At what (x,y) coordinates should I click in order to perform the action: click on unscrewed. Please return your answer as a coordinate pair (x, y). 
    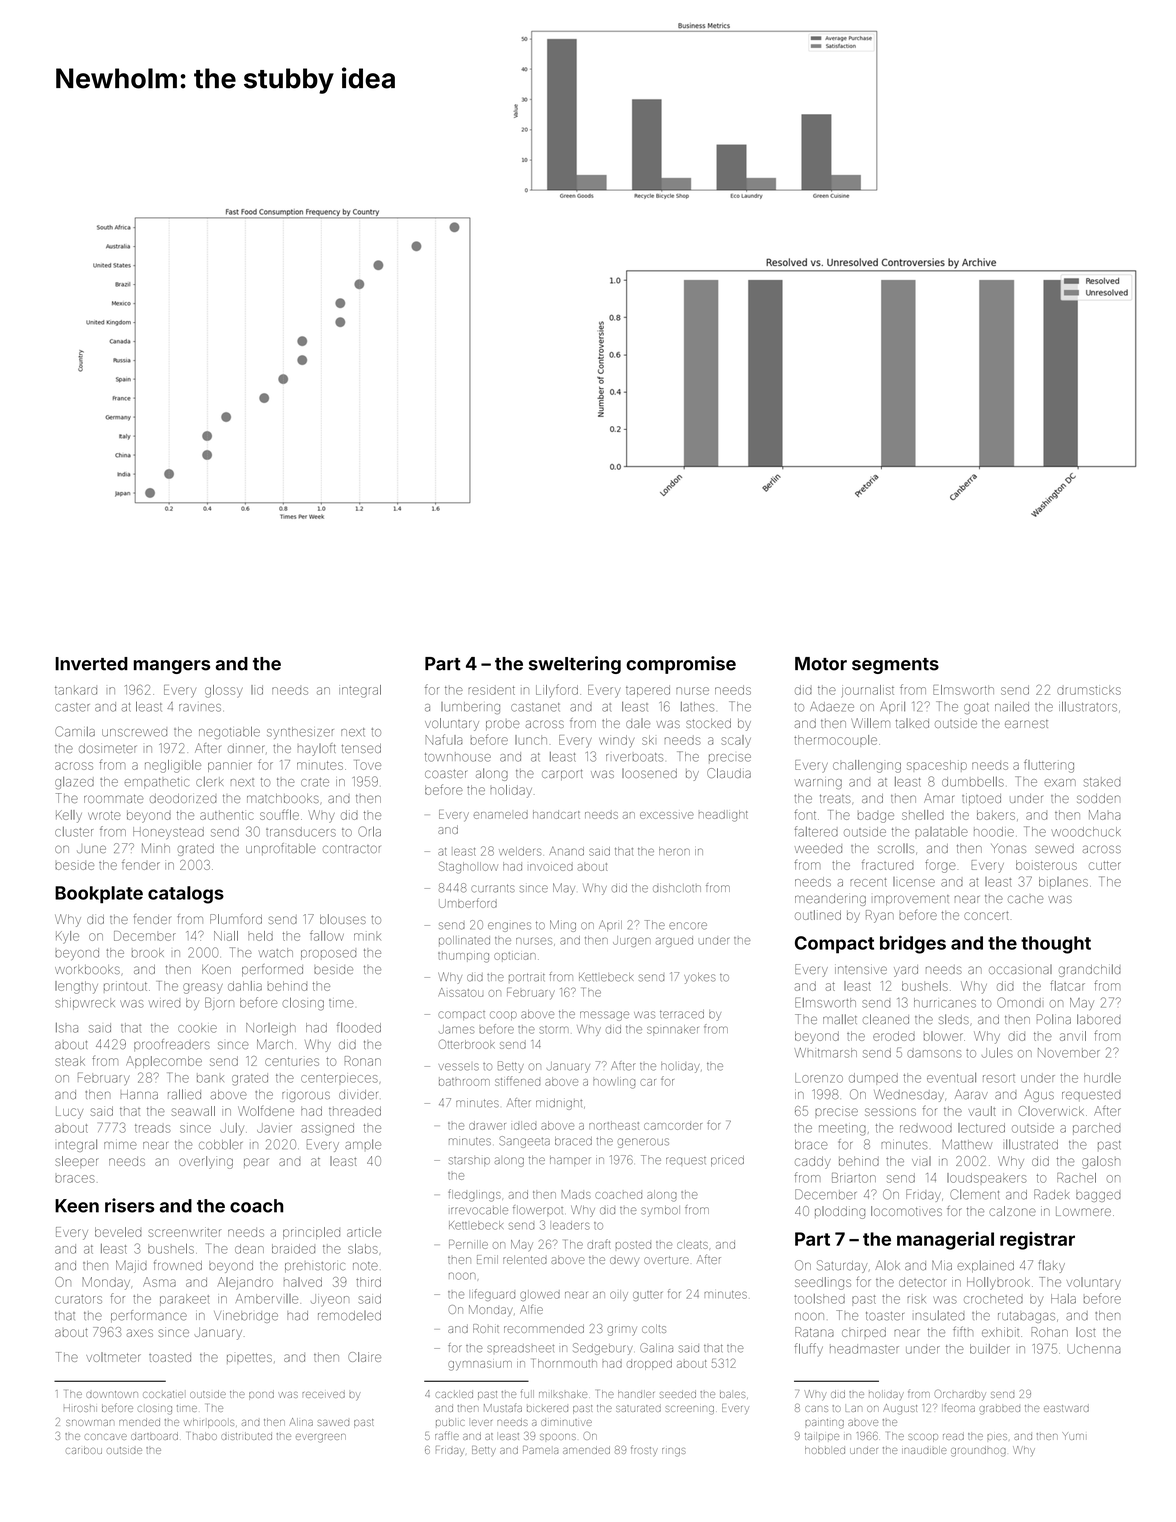
    Looking at the image, I should click on (134, 733).
